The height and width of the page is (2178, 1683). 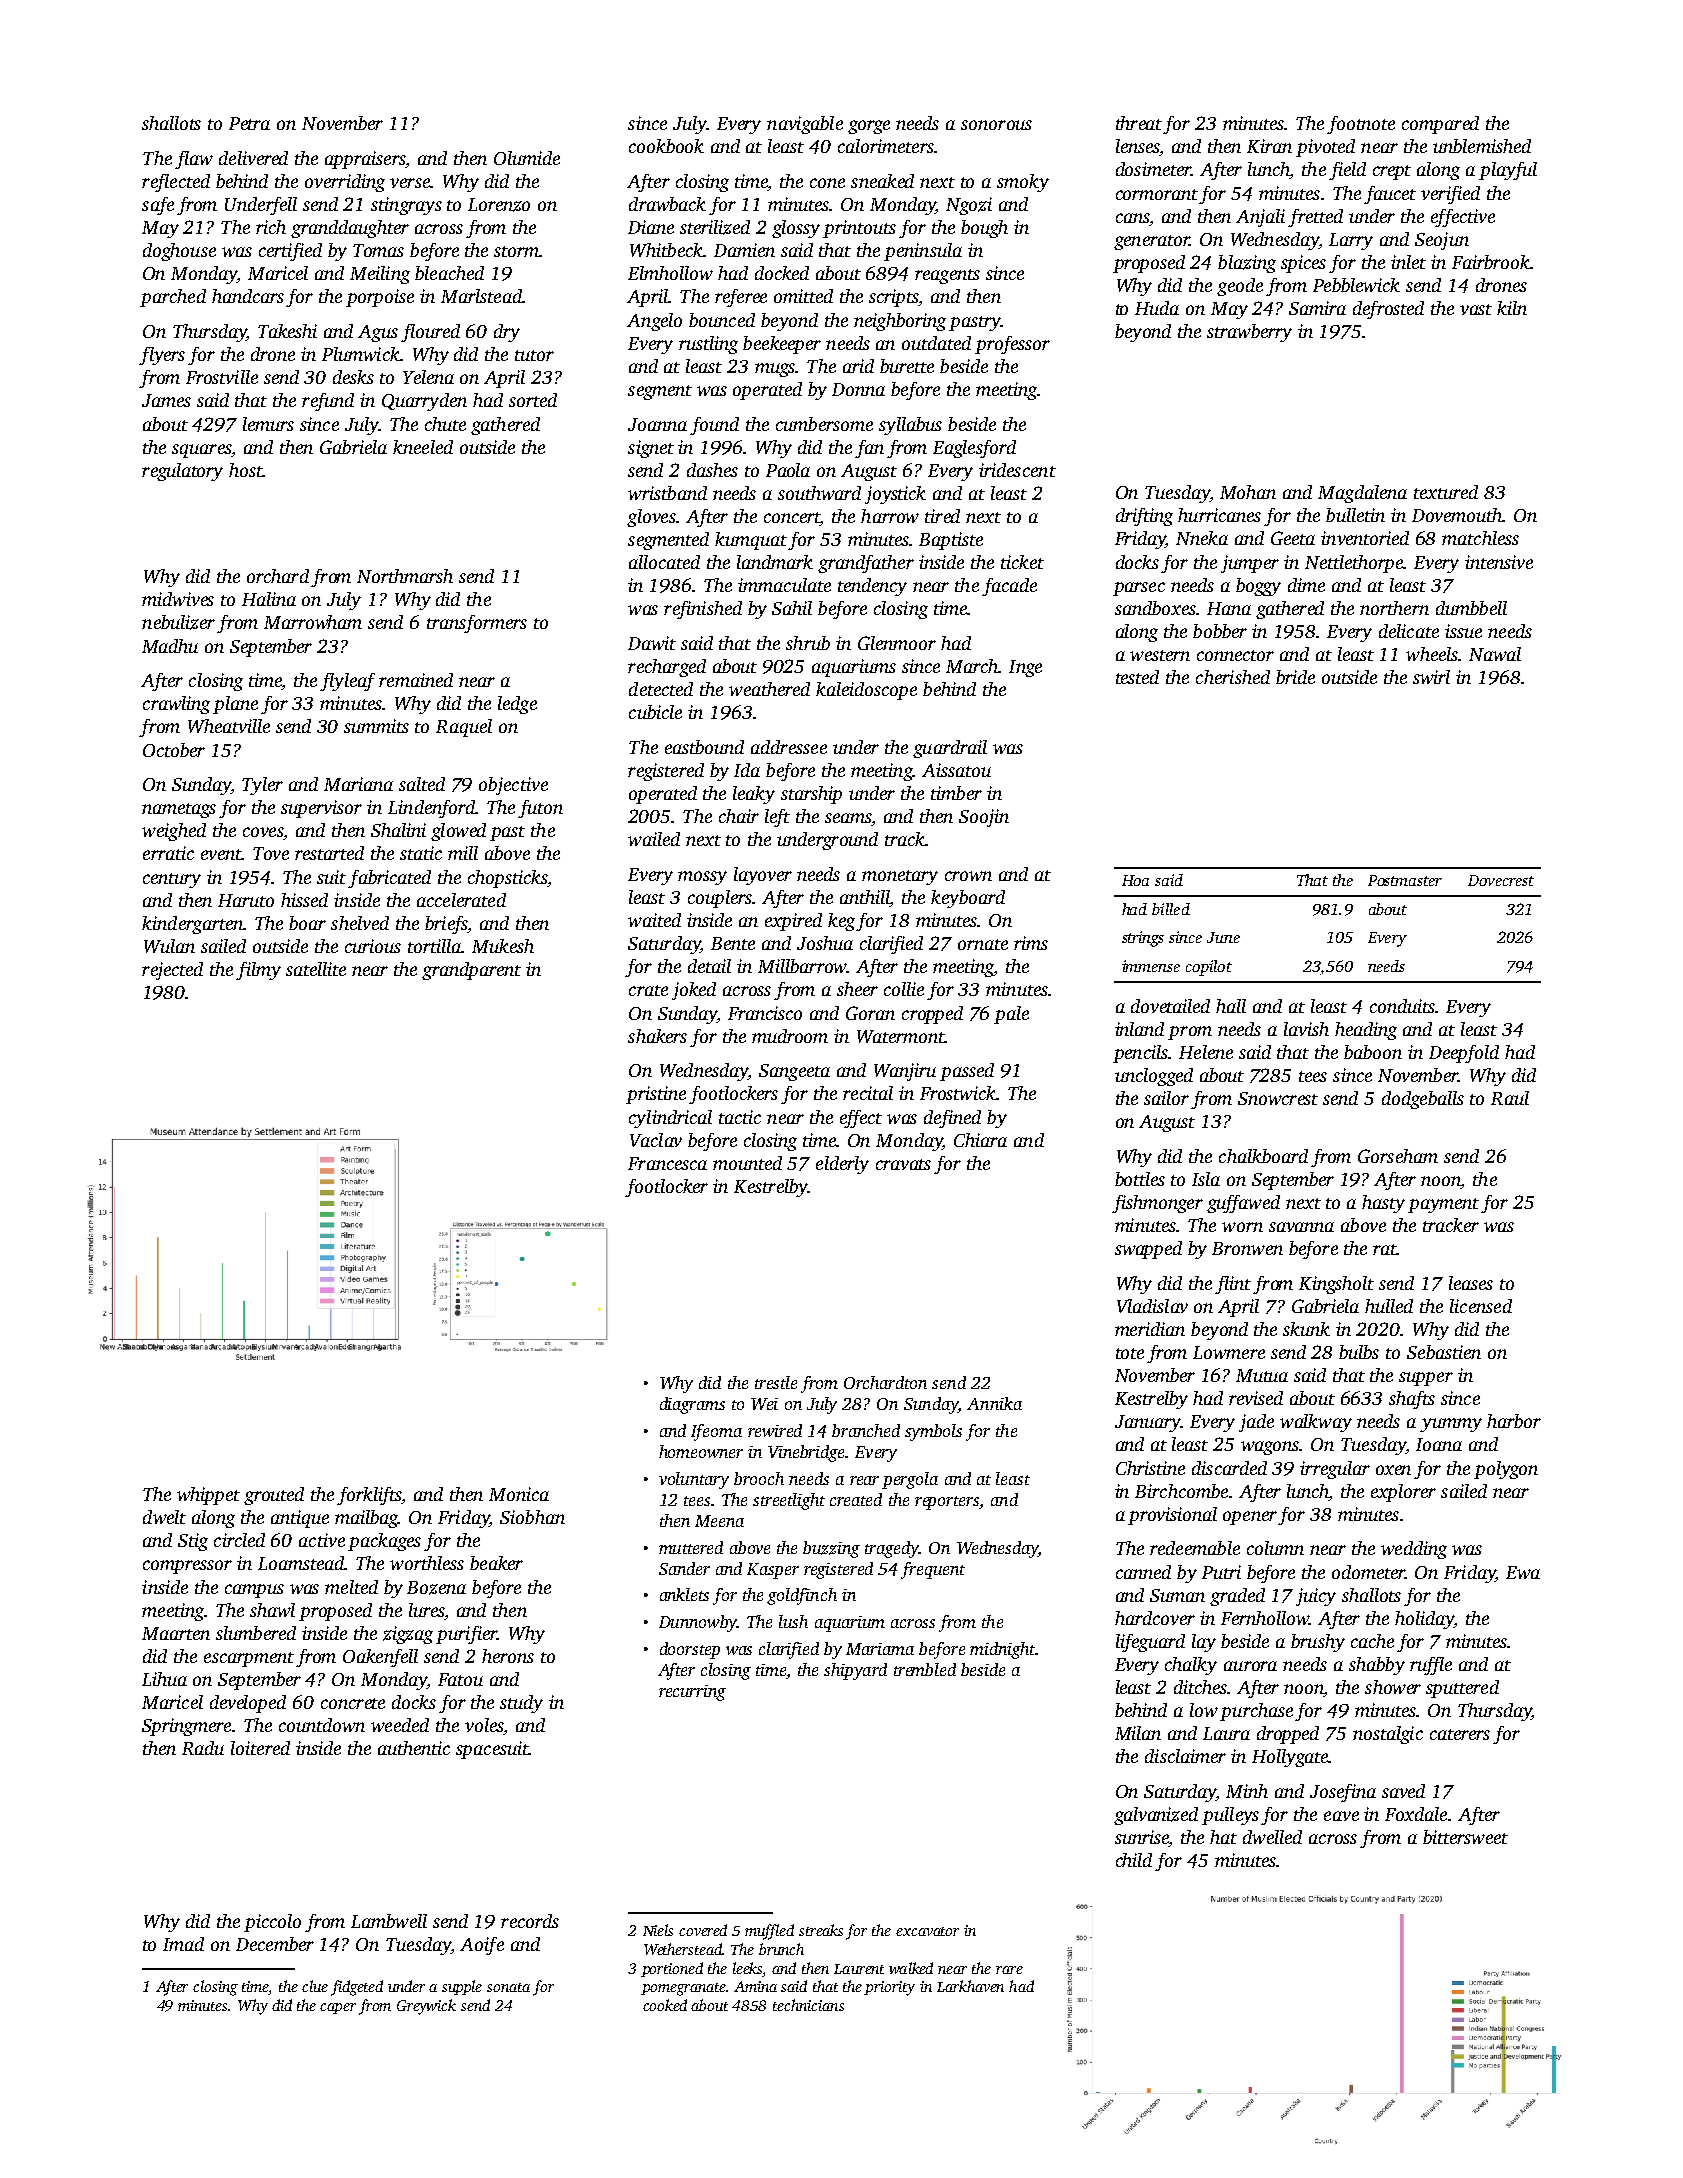 I want to click on threat, so click(x=1139, y=123).
